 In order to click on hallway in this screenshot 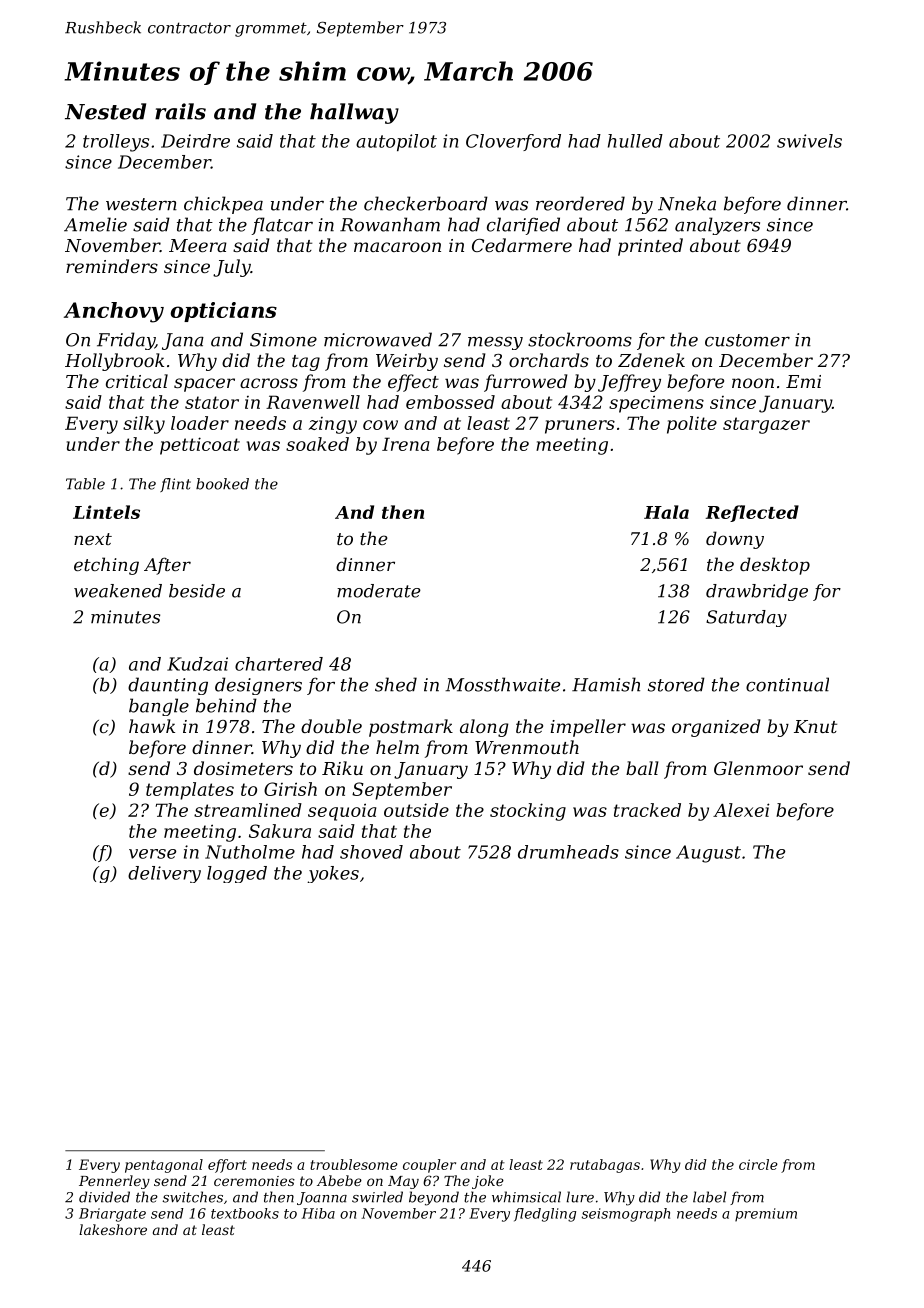, I will do `click(354, 113)`.
